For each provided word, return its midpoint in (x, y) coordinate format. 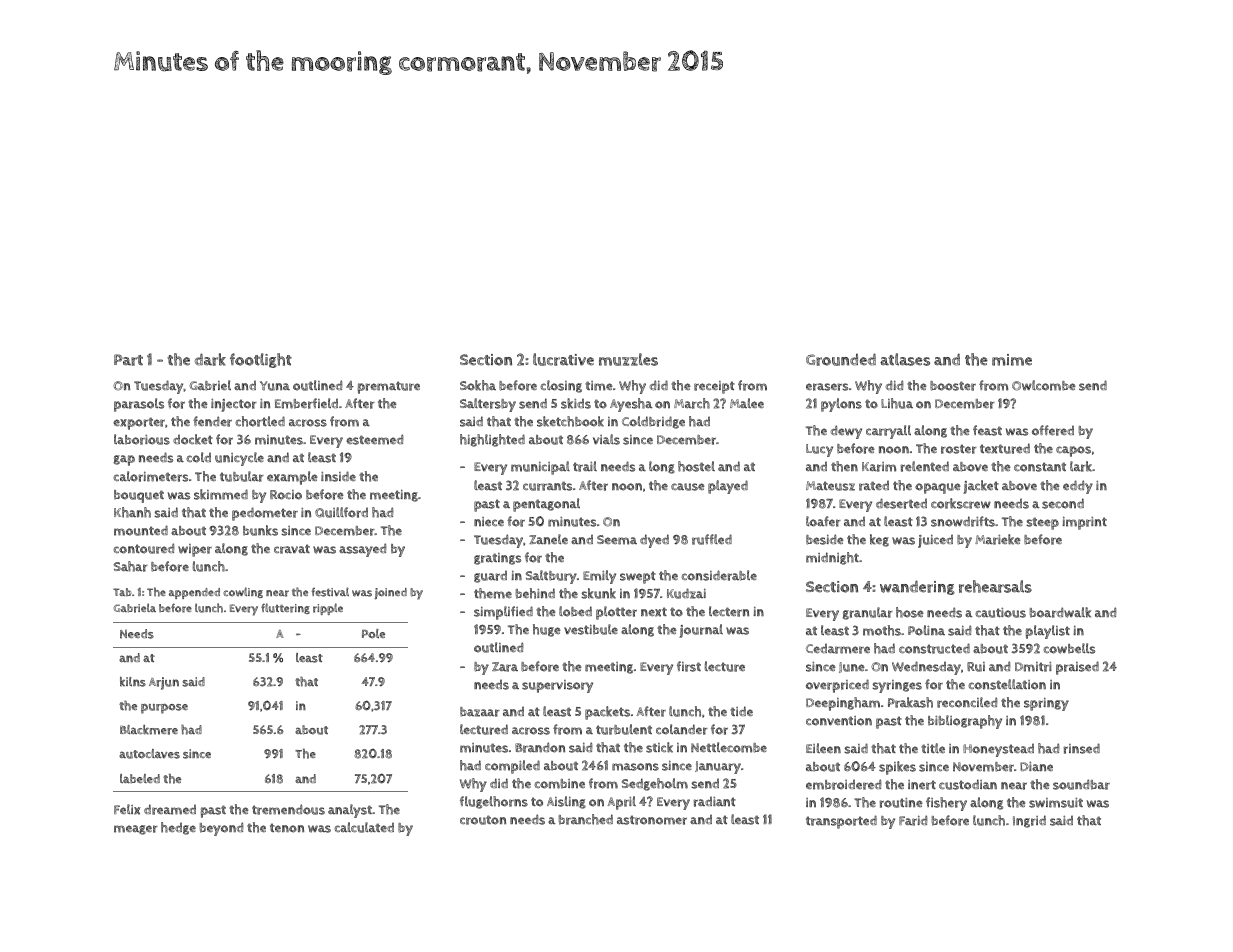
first (689, 666)
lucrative (563, 359)
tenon (287, 828)
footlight (261, 360)
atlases (905, 359)
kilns (133, 682)
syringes (897, 686)
